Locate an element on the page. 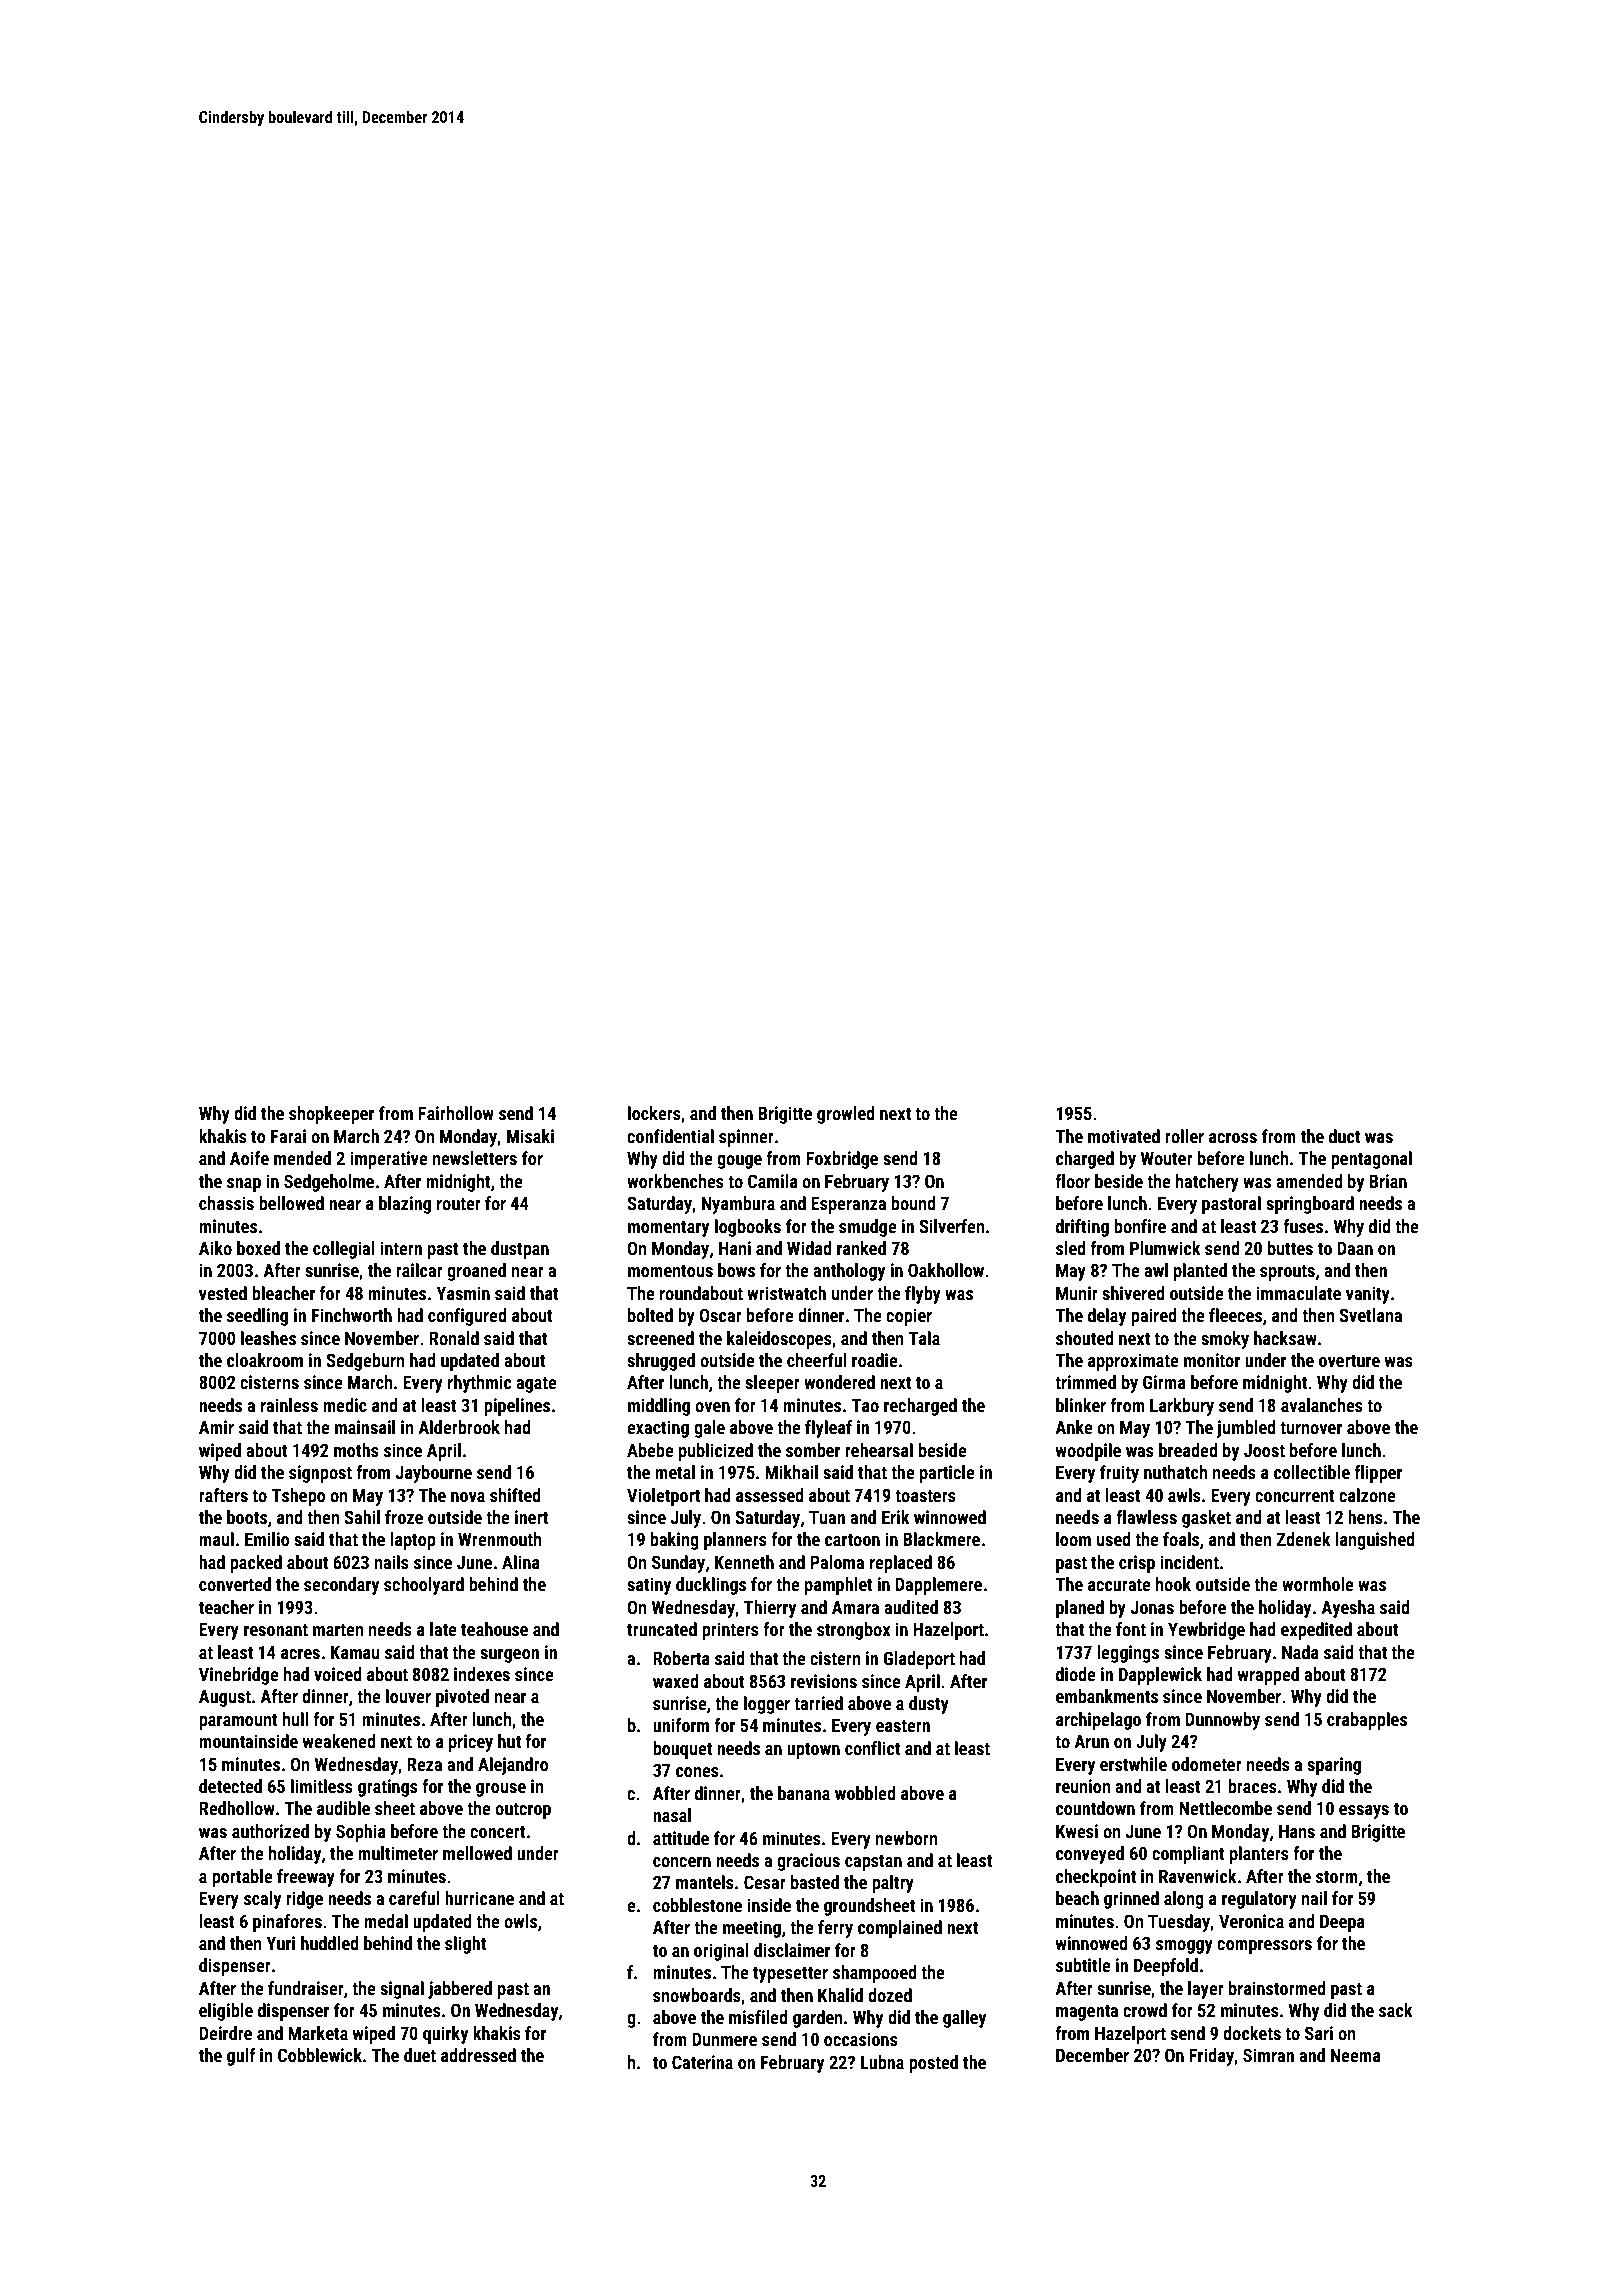 Image resolution: width=1620 pixels, height=2292 pixels. wrapped is located at coordinates (1268, 1676).
